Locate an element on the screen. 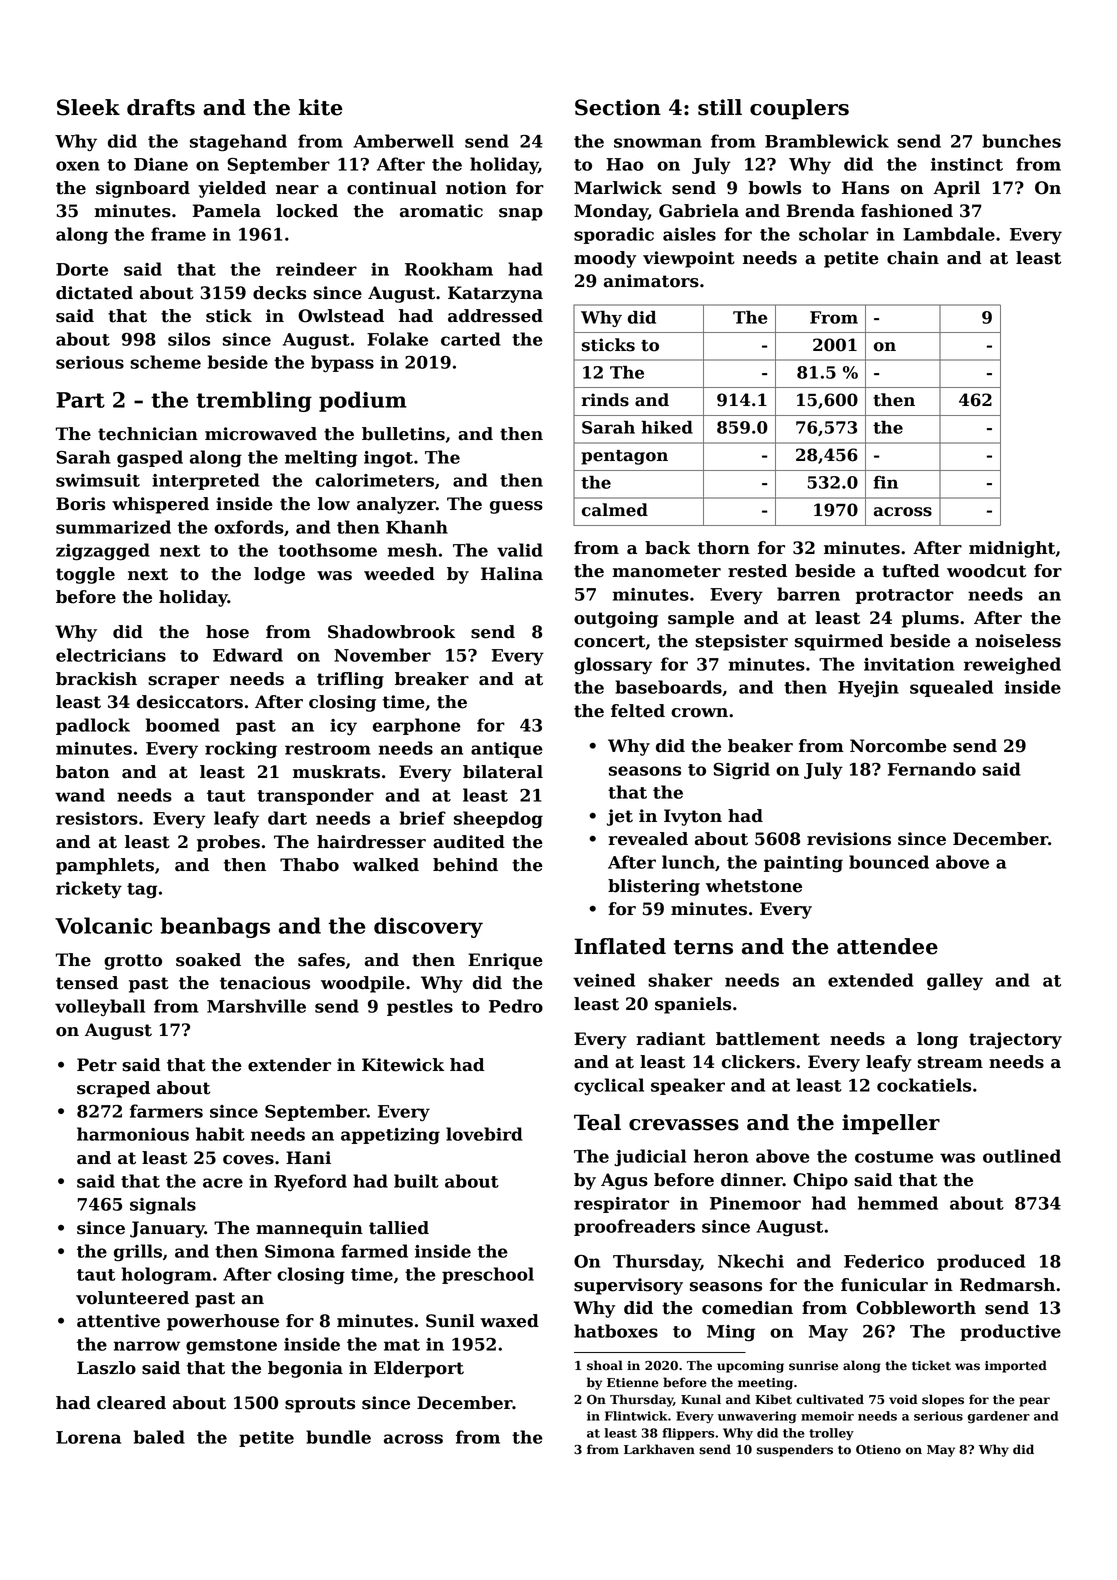 The image size is (1117, 1580). snowman is located at coordinates (658, 143).
